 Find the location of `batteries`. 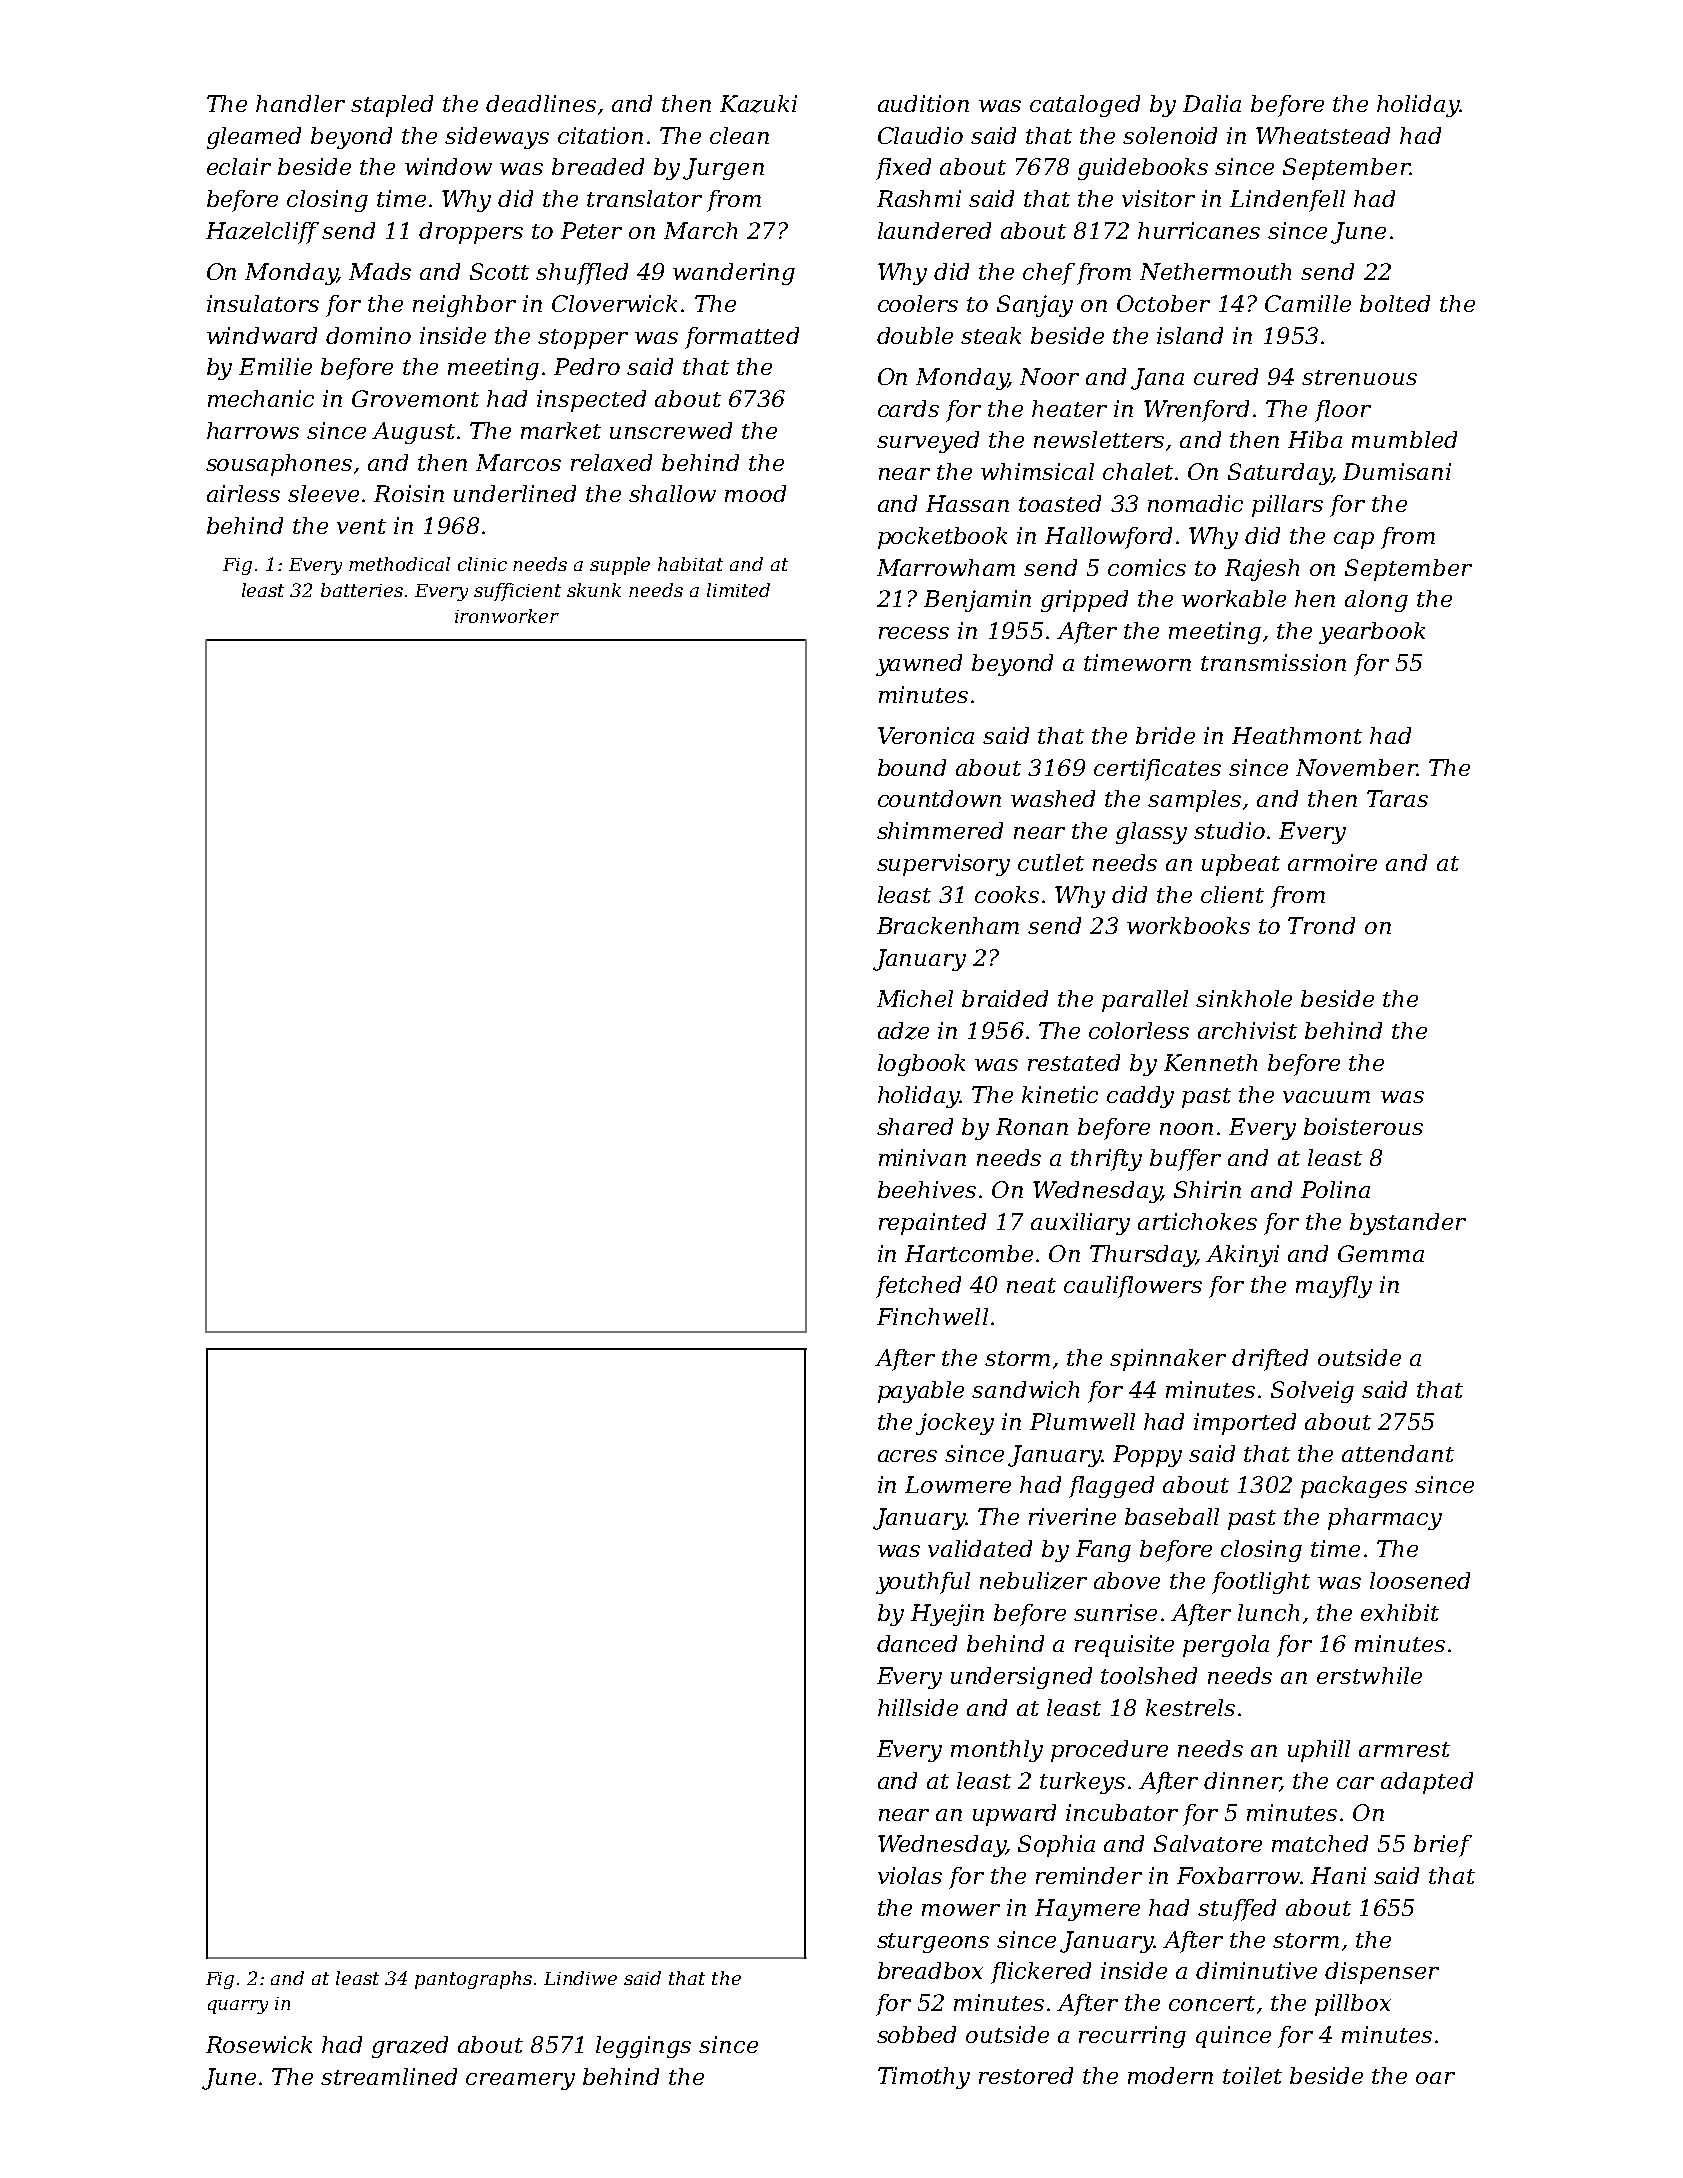

batteries is located at coordinates (362, 590).
